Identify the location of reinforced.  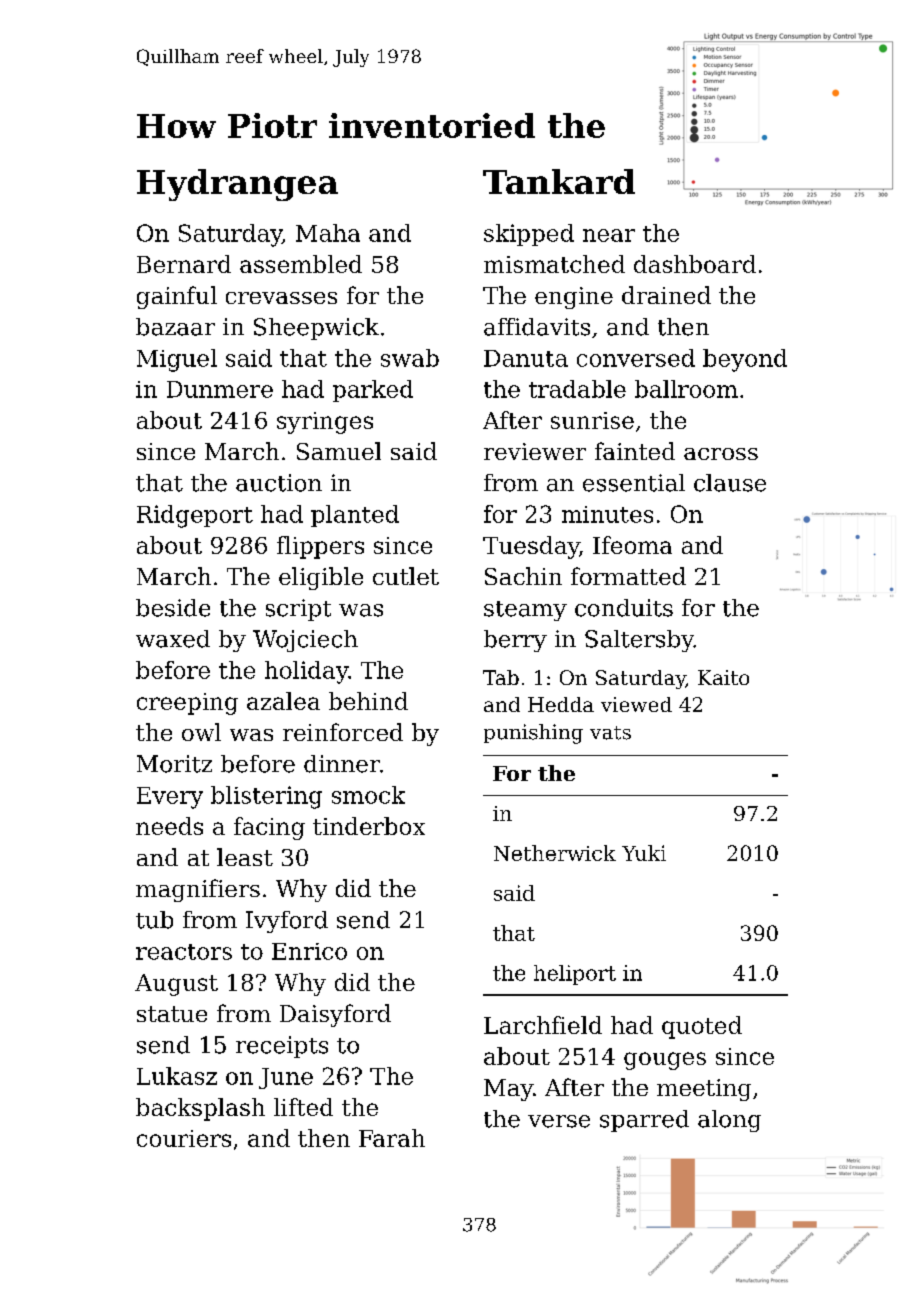
(343, 732).
